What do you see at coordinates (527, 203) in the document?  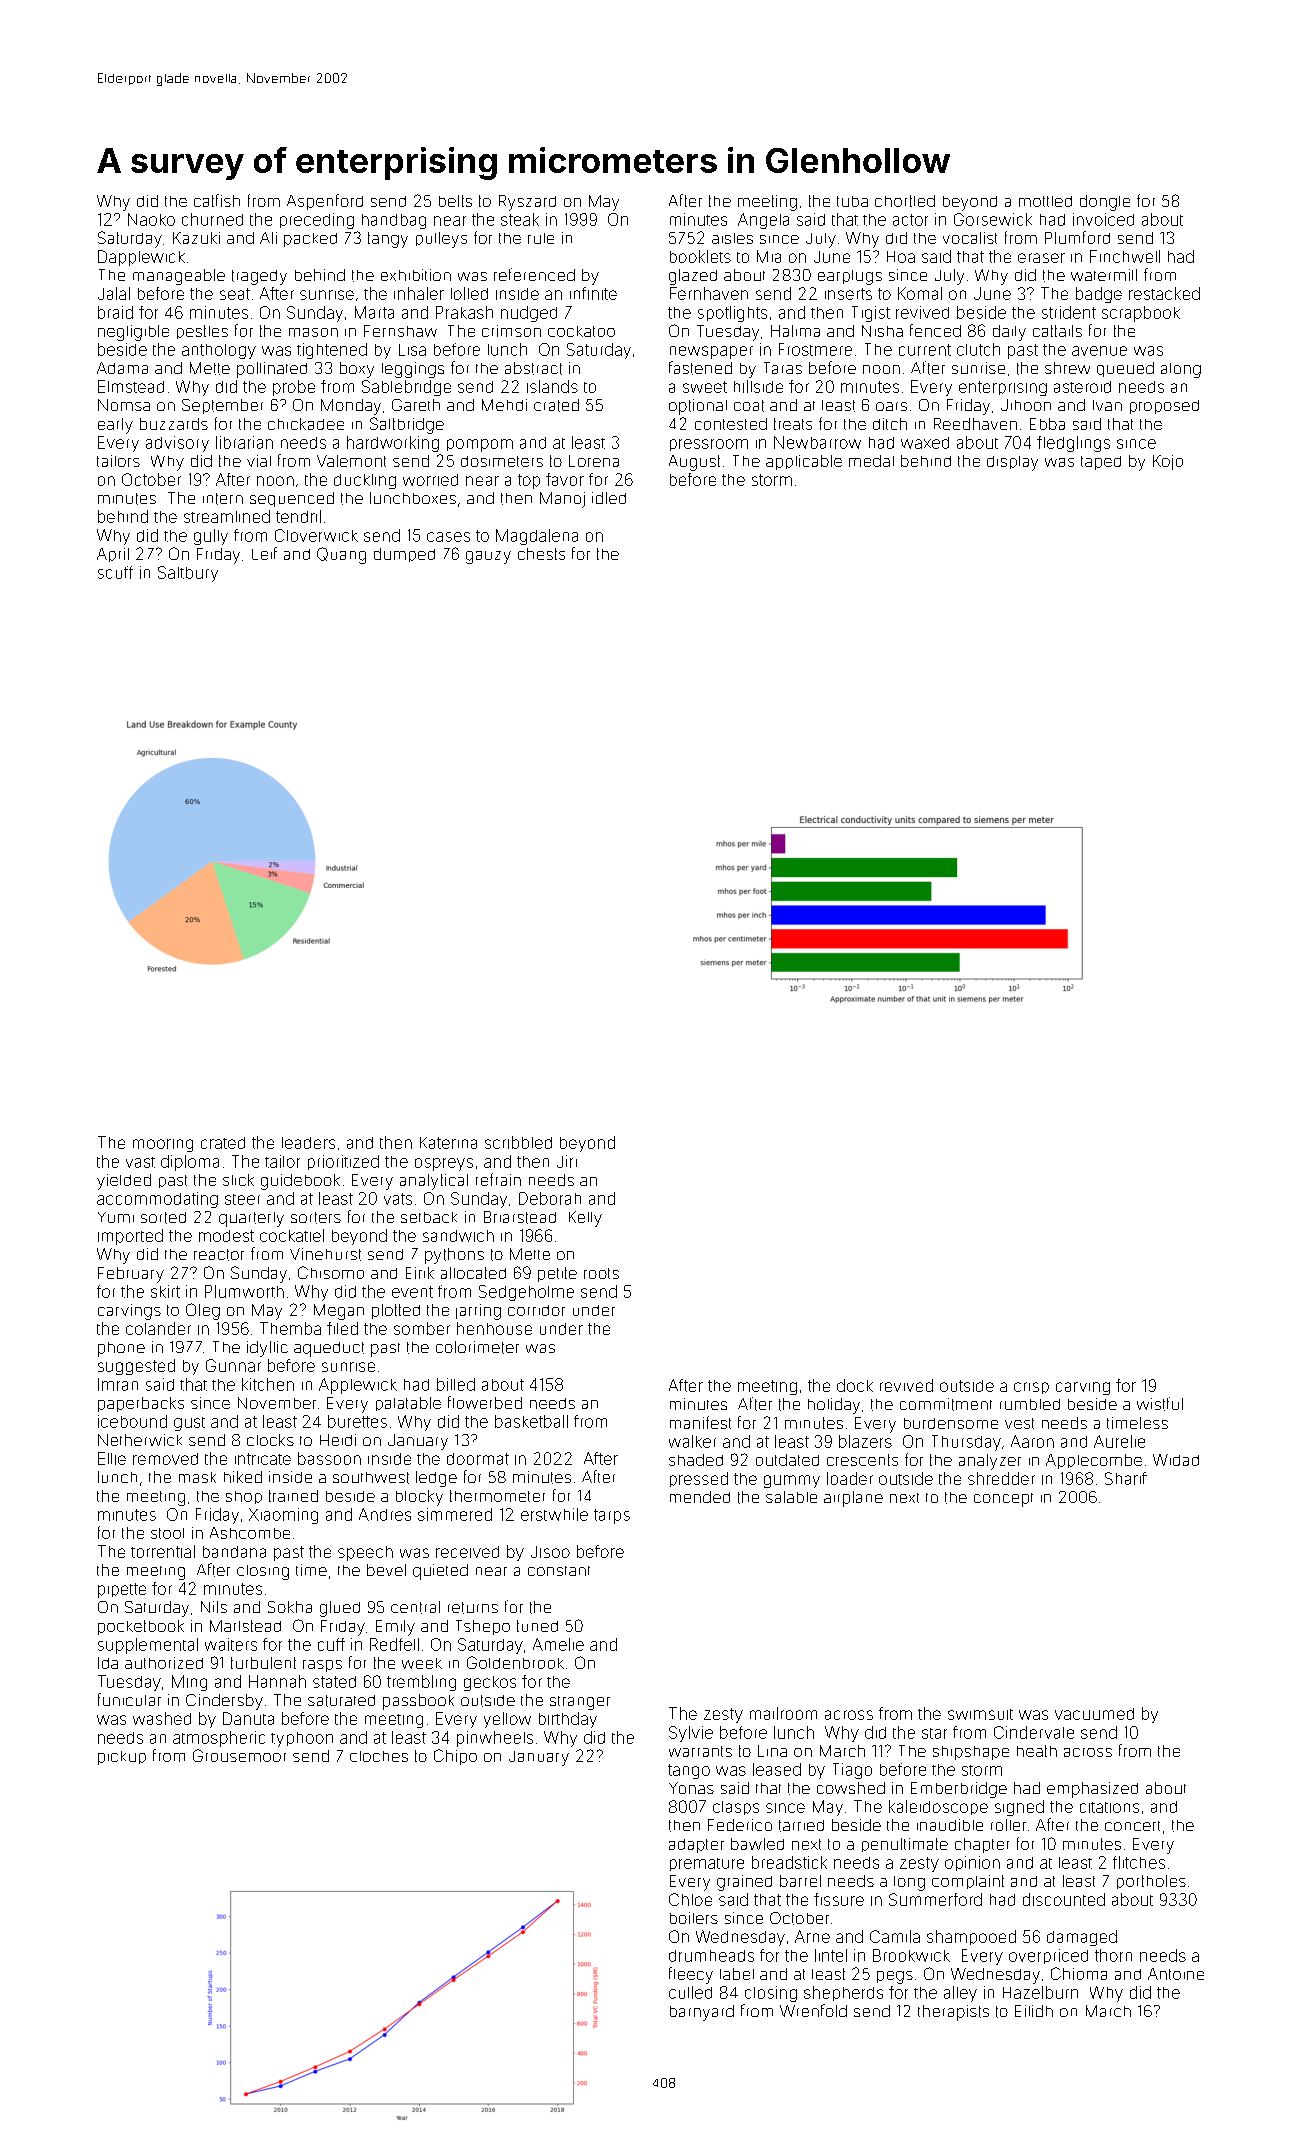 I see `Ryszard` at bounding box center [527, 203].
